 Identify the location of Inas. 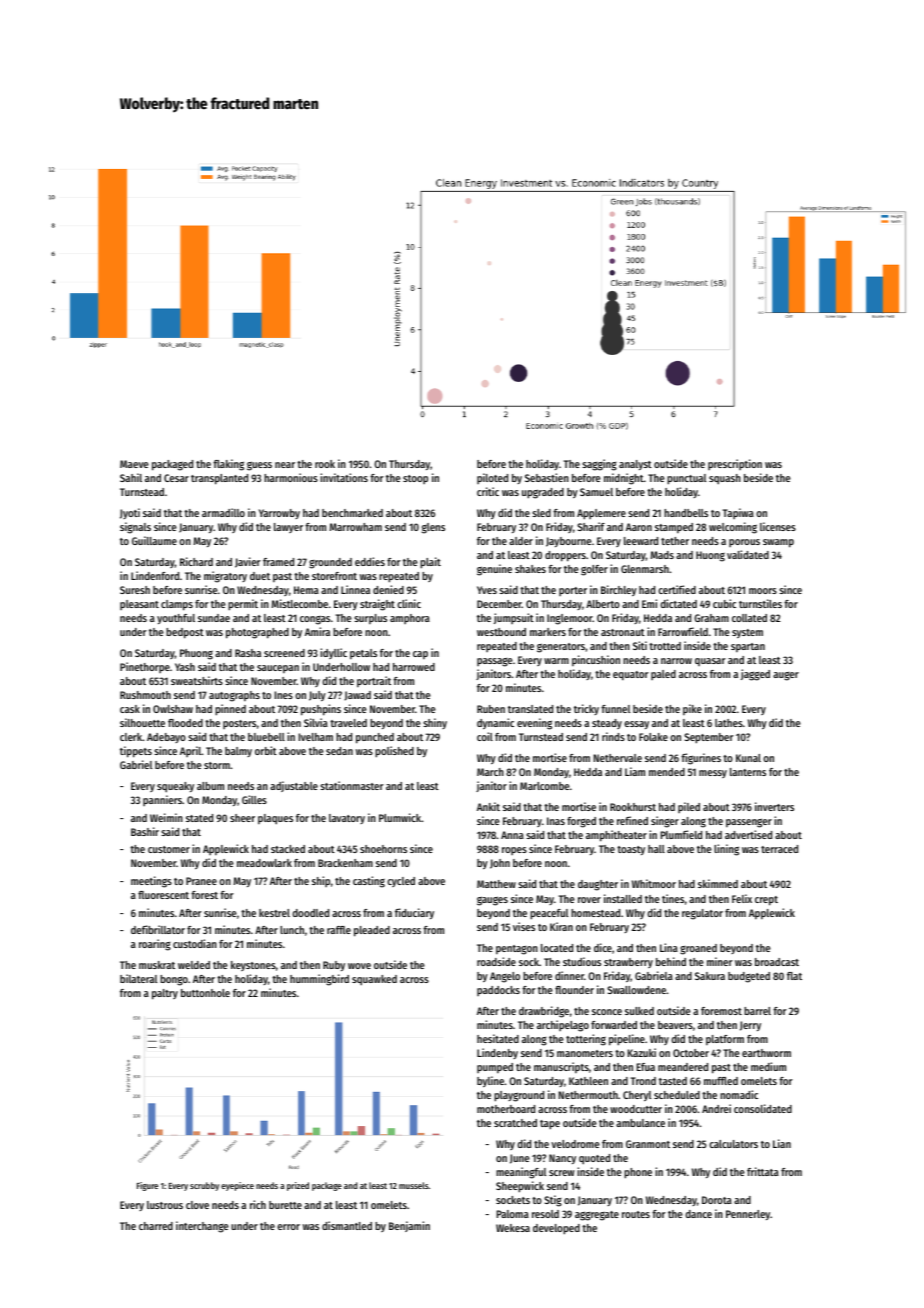
(556, 821).
